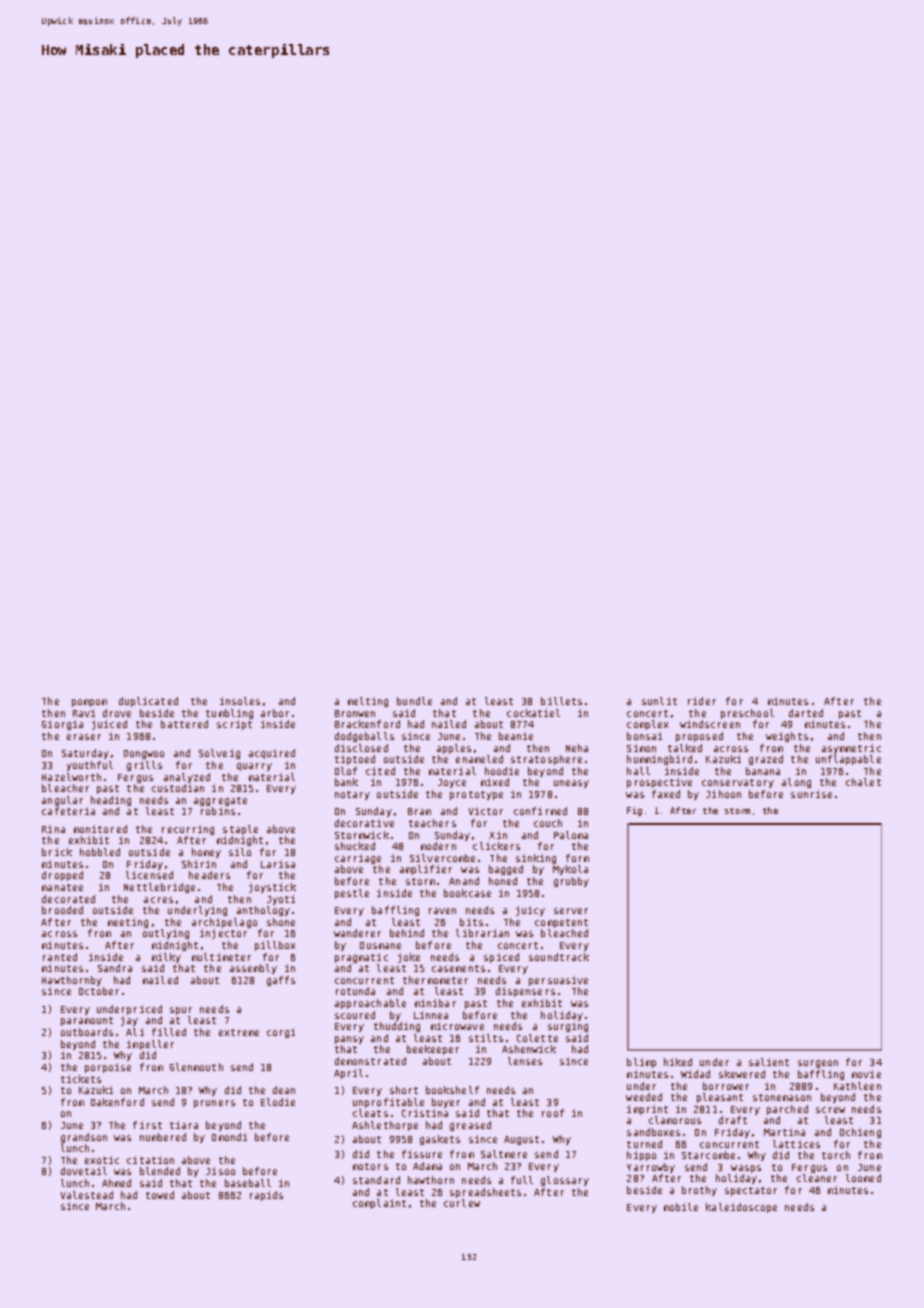 Image resolution: width=924 pixels, height=1308 pixels. Describe the element at coordinates (229, 1137) in the image. I see `Omondi` at that location.
